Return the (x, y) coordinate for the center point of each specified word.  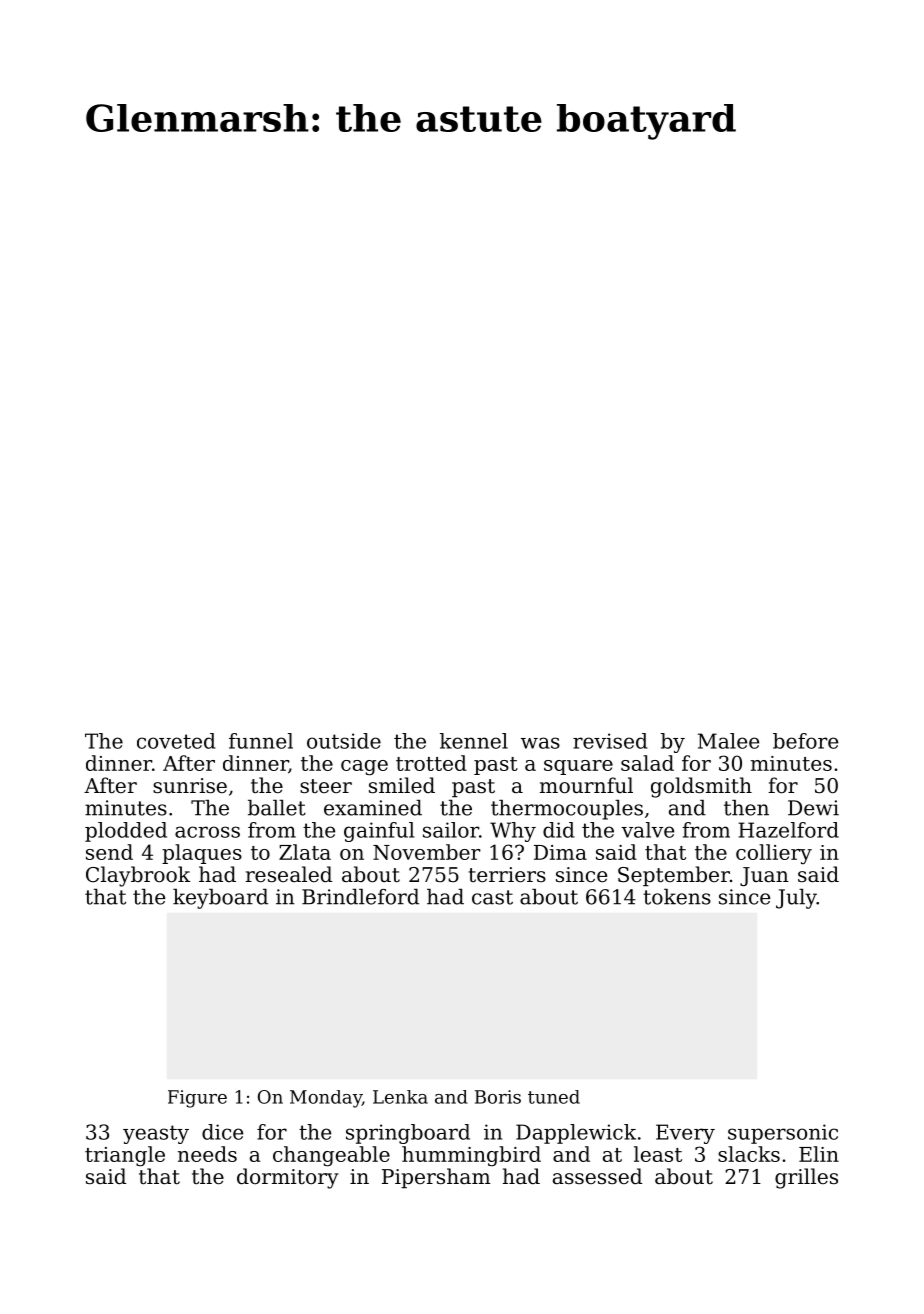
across (207, 832)
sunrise (190, 786)
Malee (728, 741)
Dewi (813, 808)
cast (492, 897)
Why (513, 832)
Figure (197, 1099)
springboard (408, 1134)
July (796, 899)
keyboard (220, 899)
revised (610, 741)
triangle (125, 1156)
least (658, 1154)
